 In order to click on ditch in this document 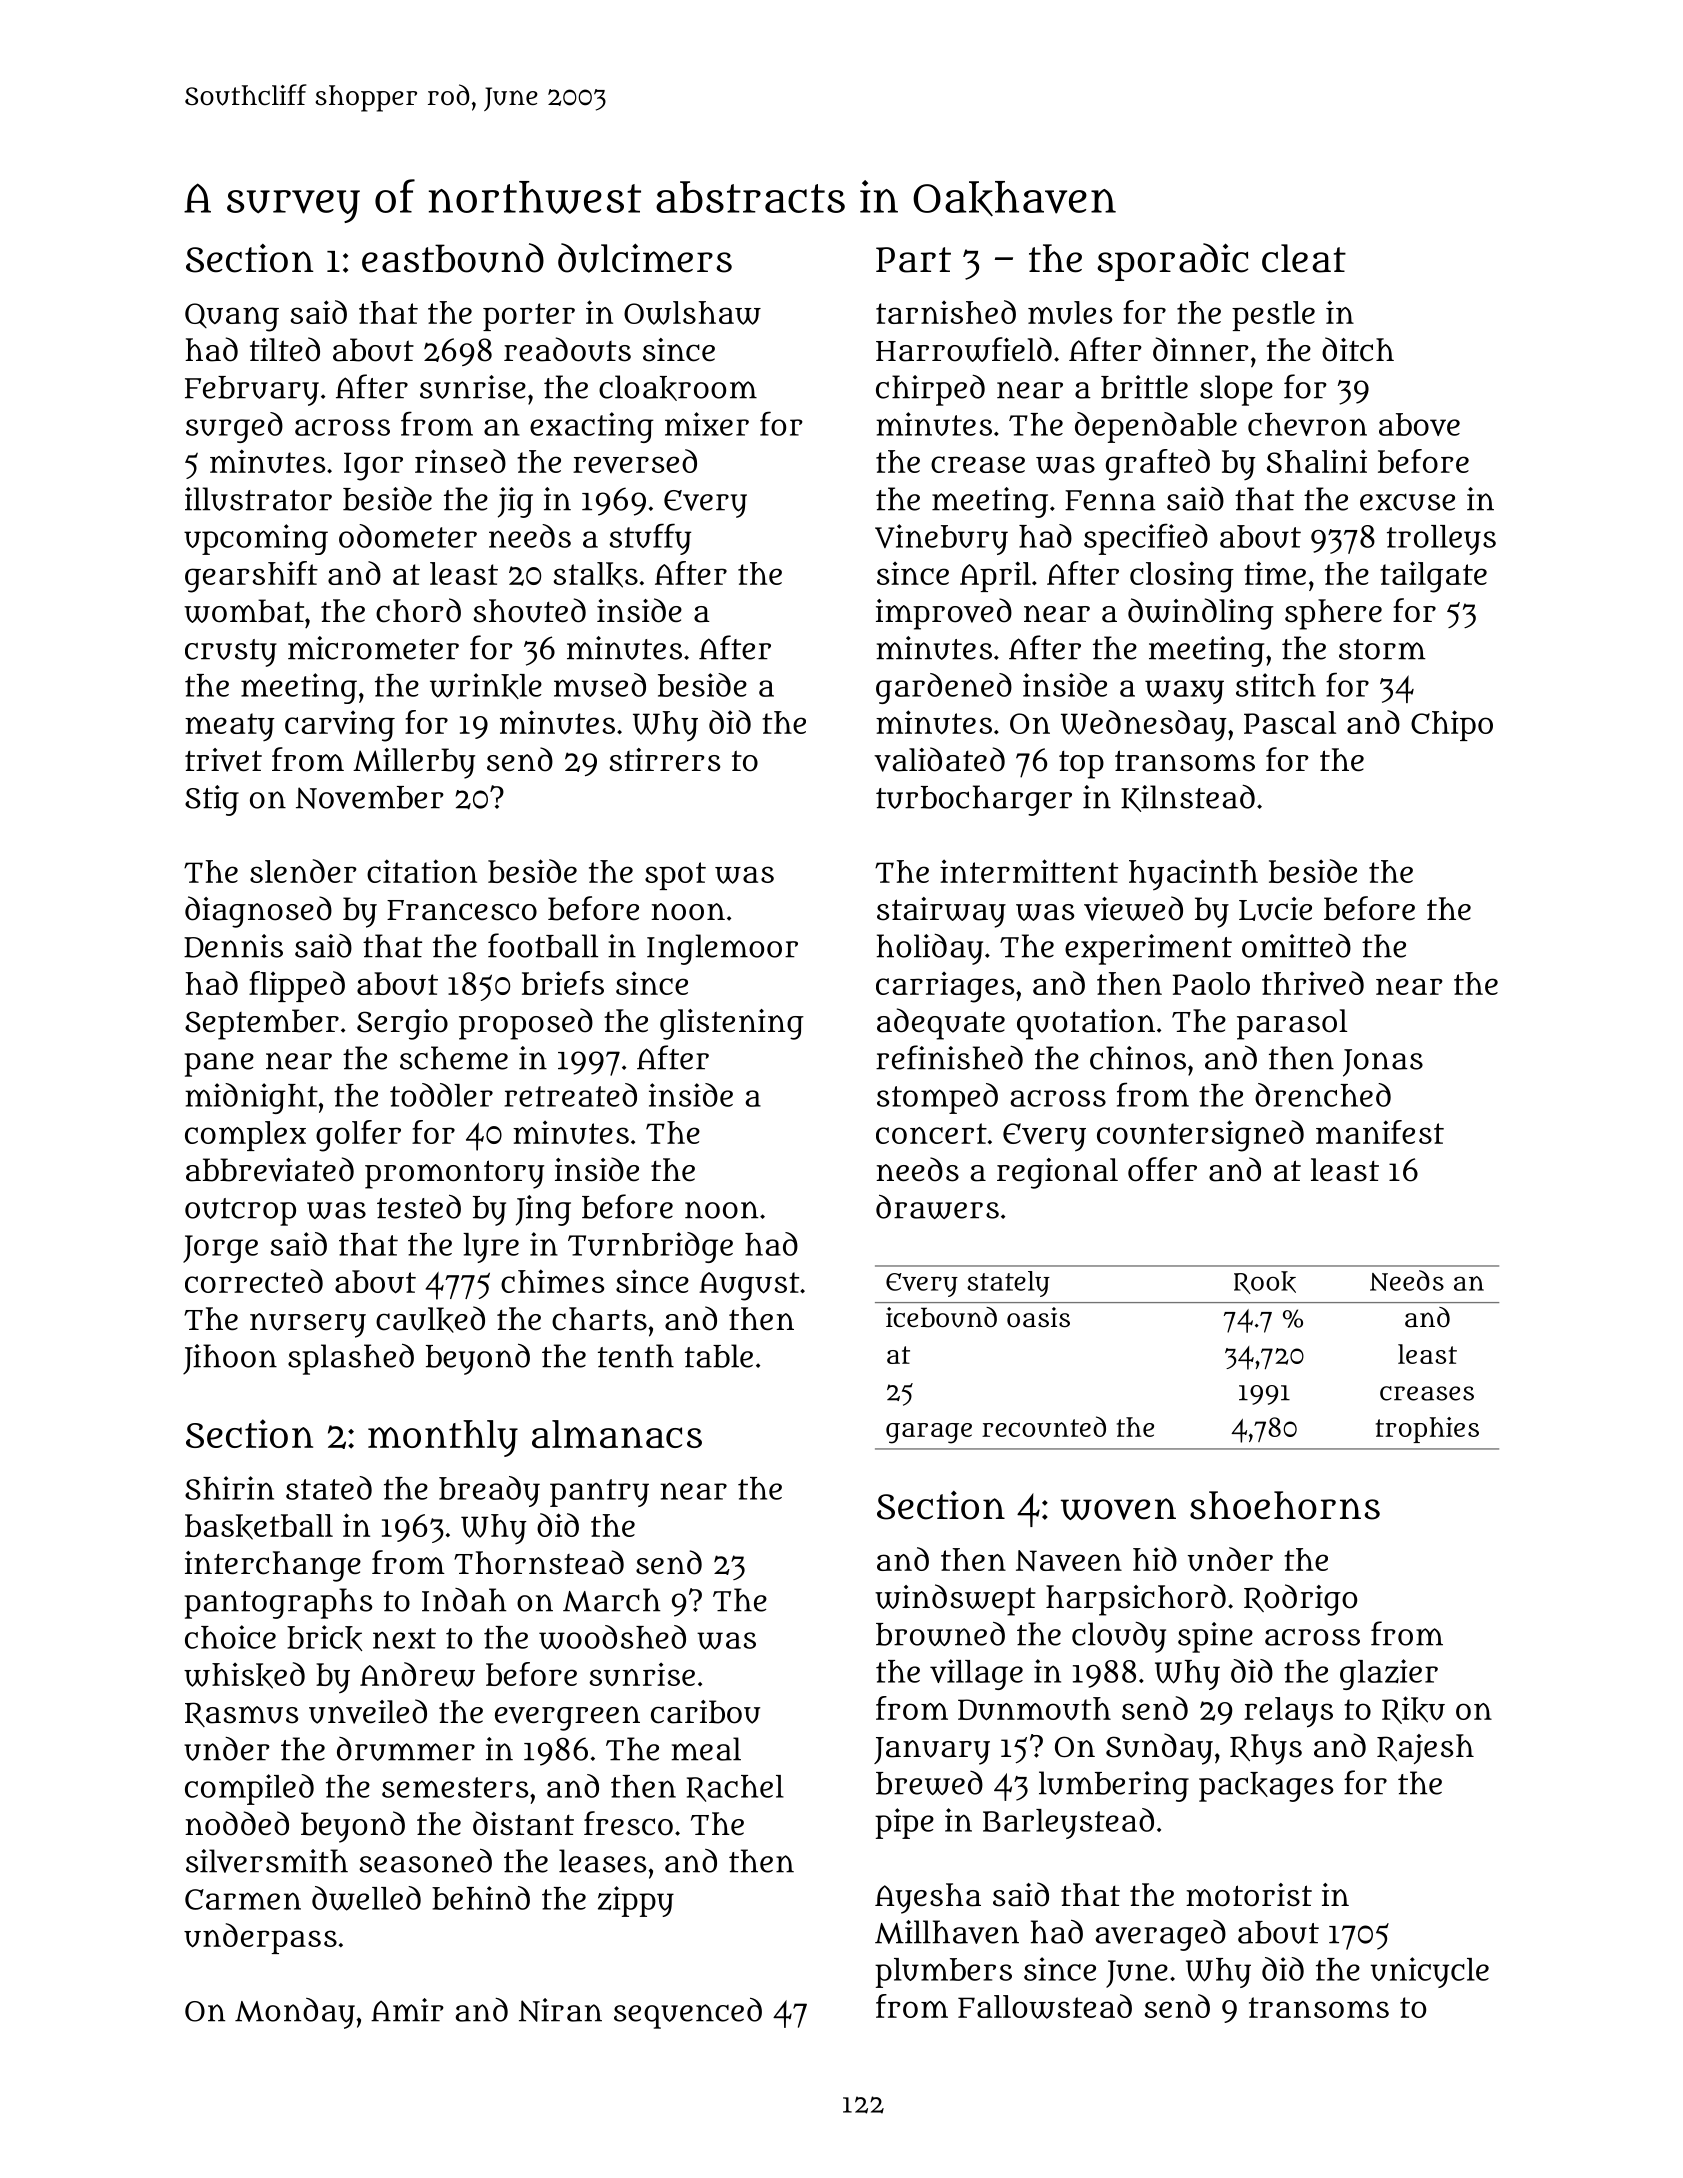, I will do `click(1358, 349)`.
